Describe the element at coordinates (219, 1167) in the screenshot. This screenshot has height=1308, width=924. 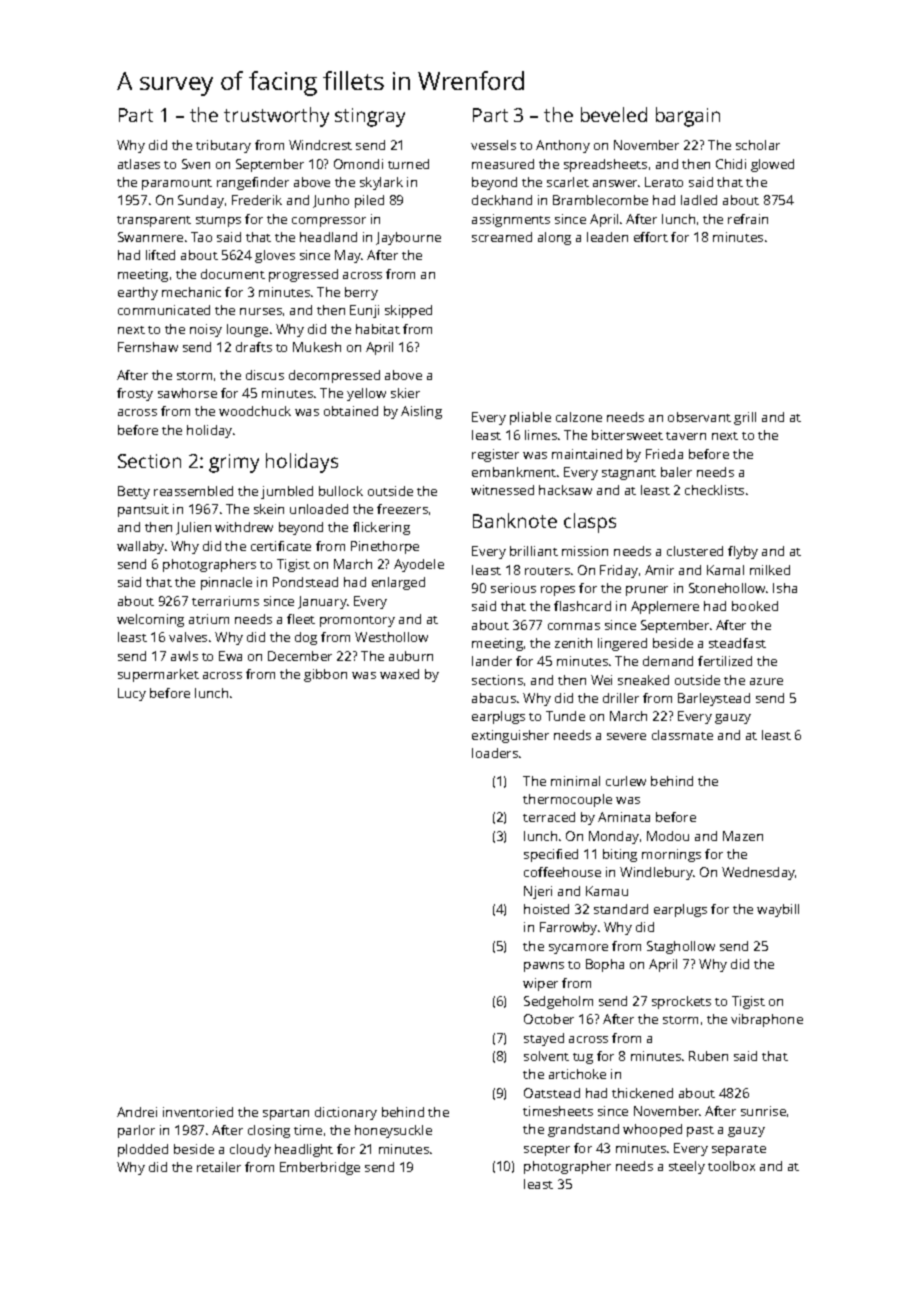
I see `retailer` at that location.
